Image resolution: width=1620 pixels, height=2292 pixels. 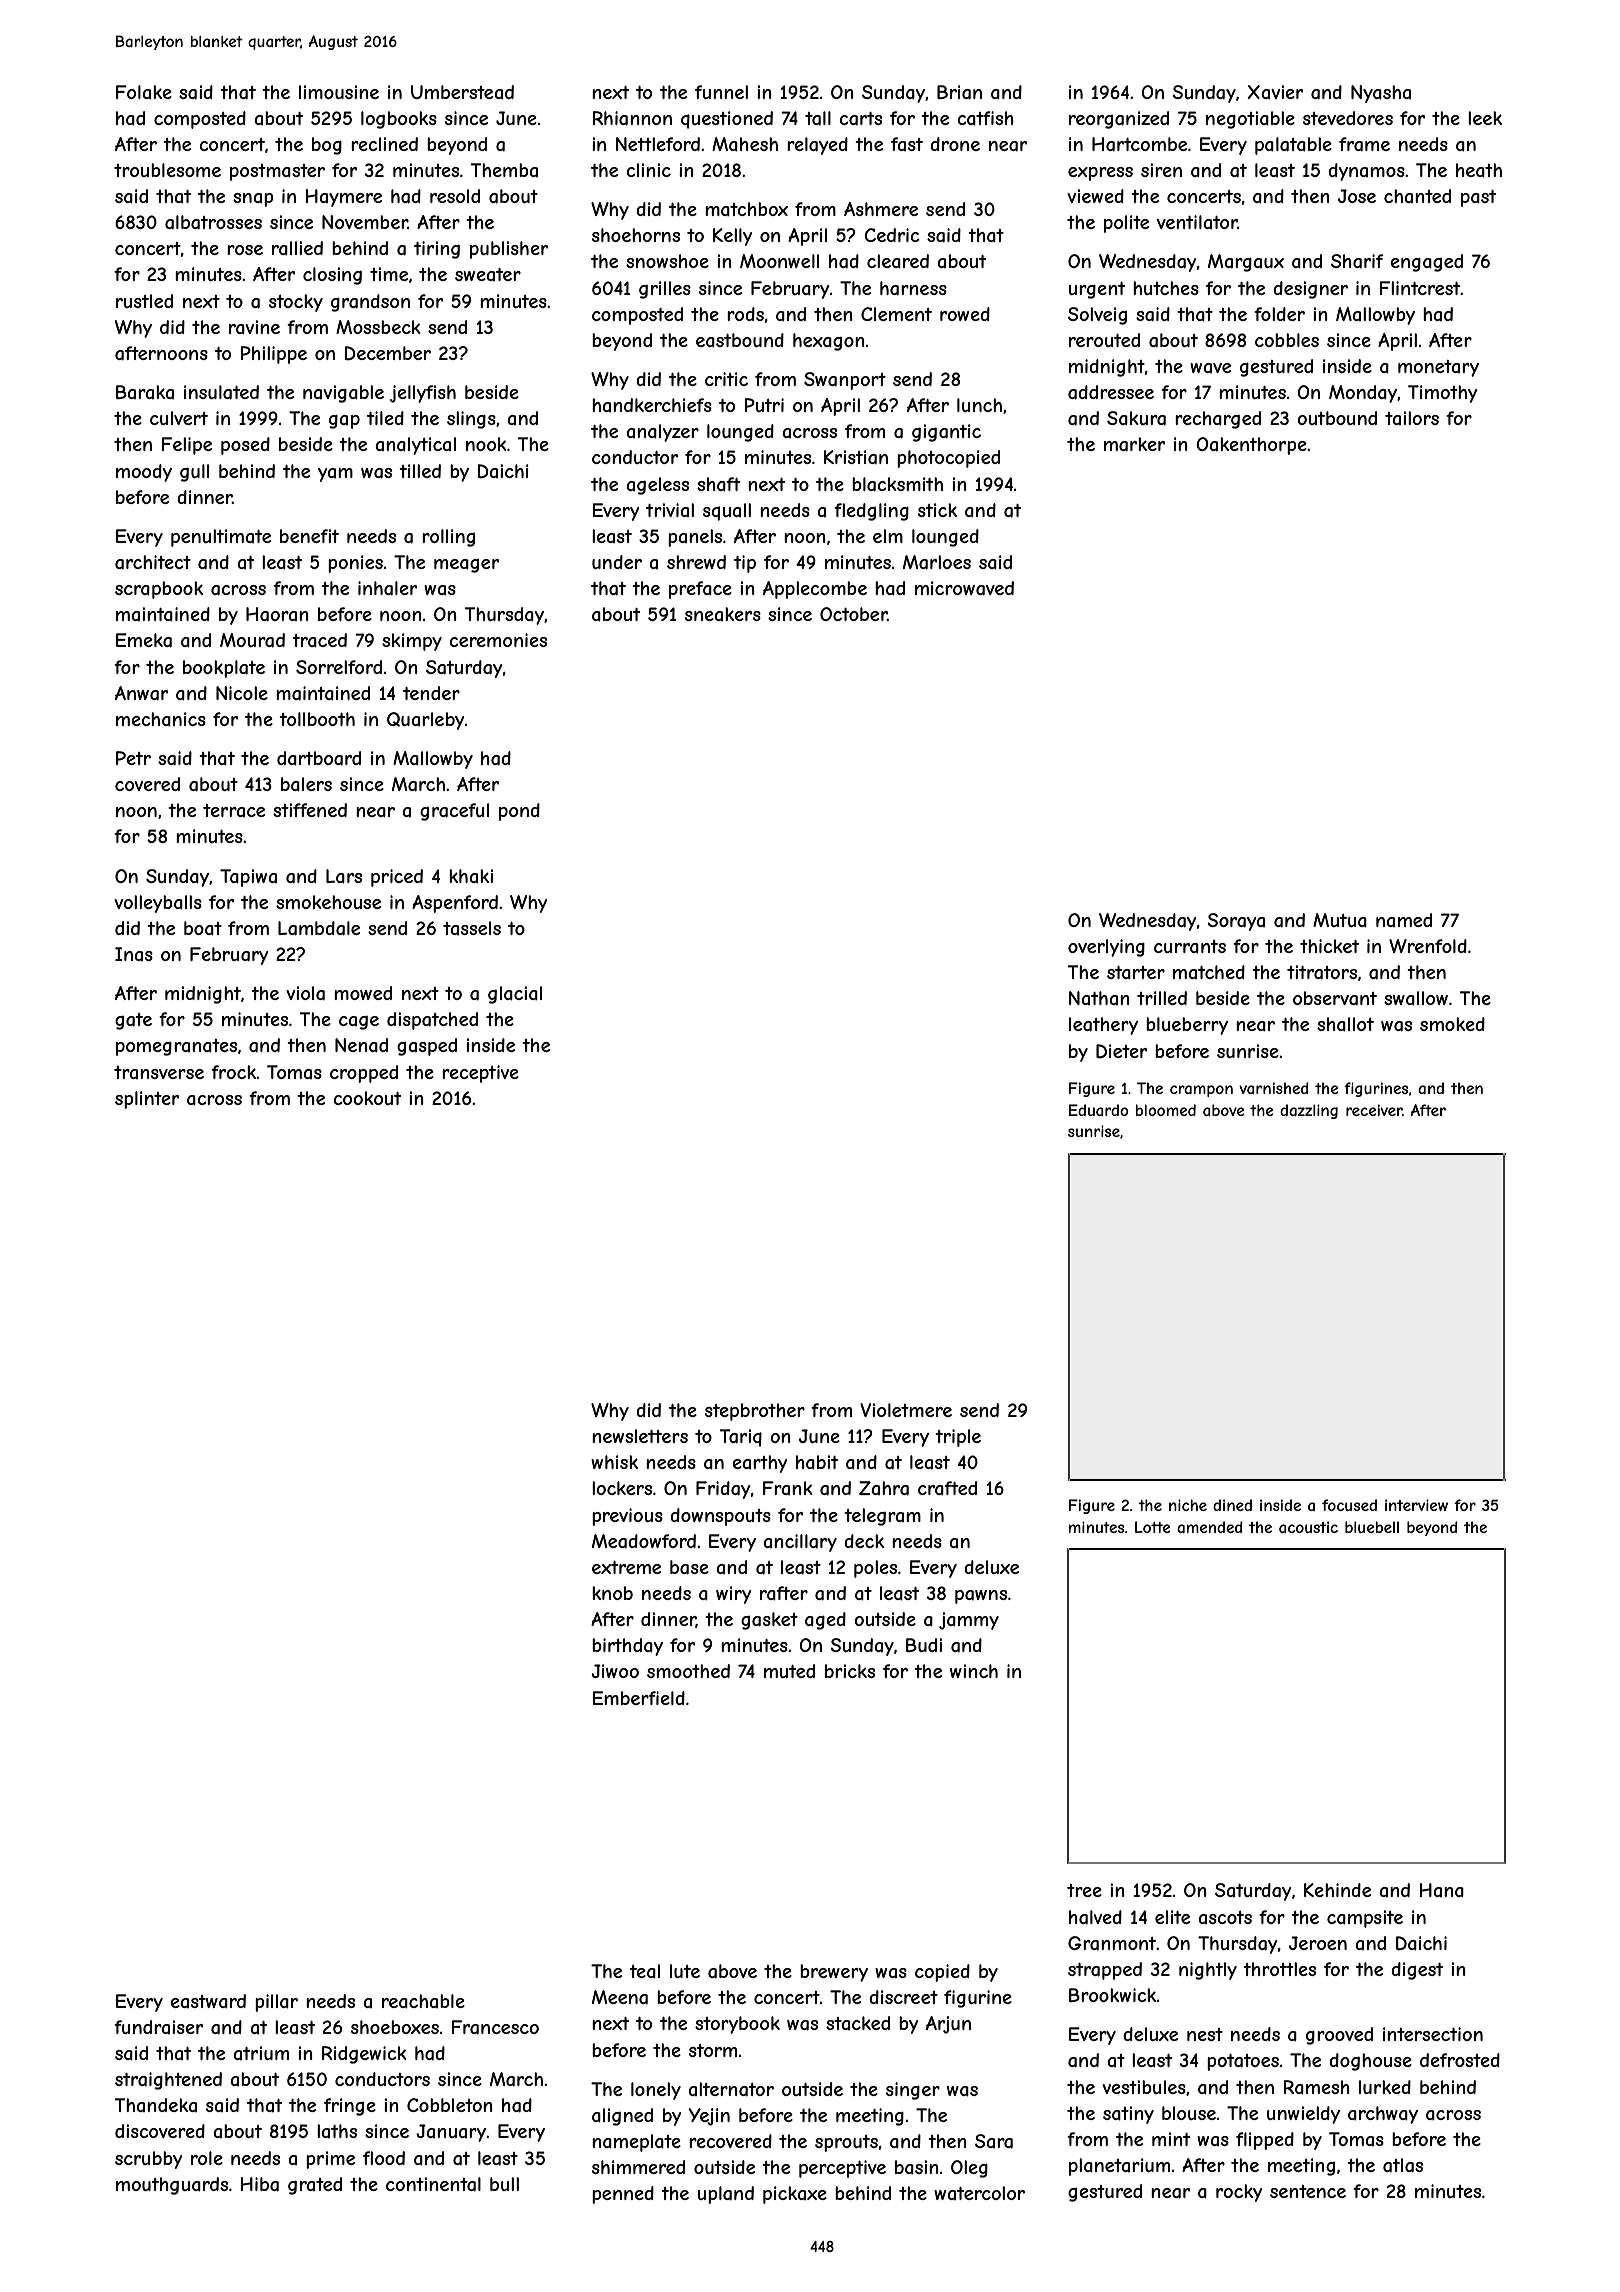 What do you see at coordinates (433, 2184) in the image?
I see `continental` at bounding box center [433, 2184].
